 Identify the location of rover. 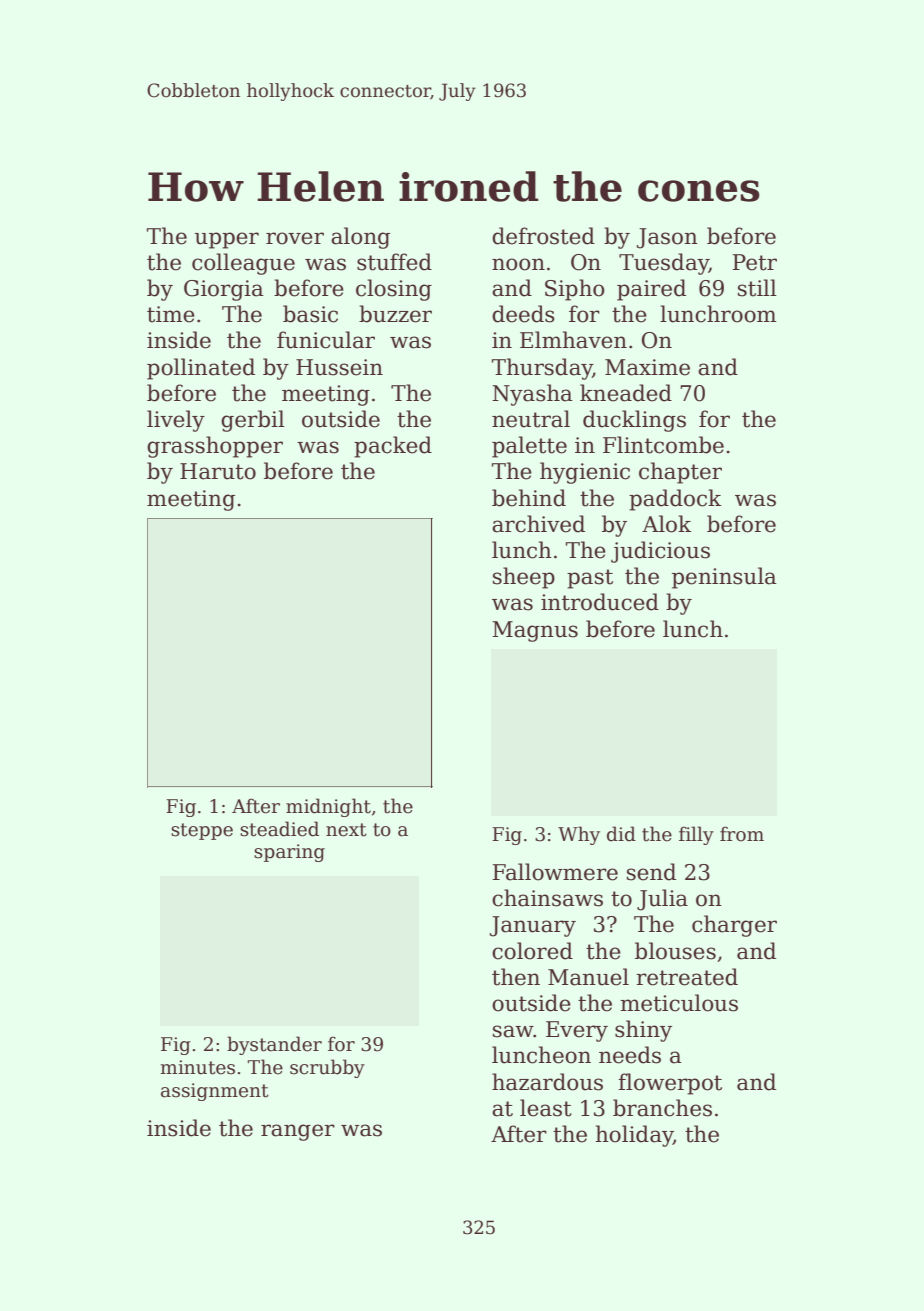
(295, 238).
